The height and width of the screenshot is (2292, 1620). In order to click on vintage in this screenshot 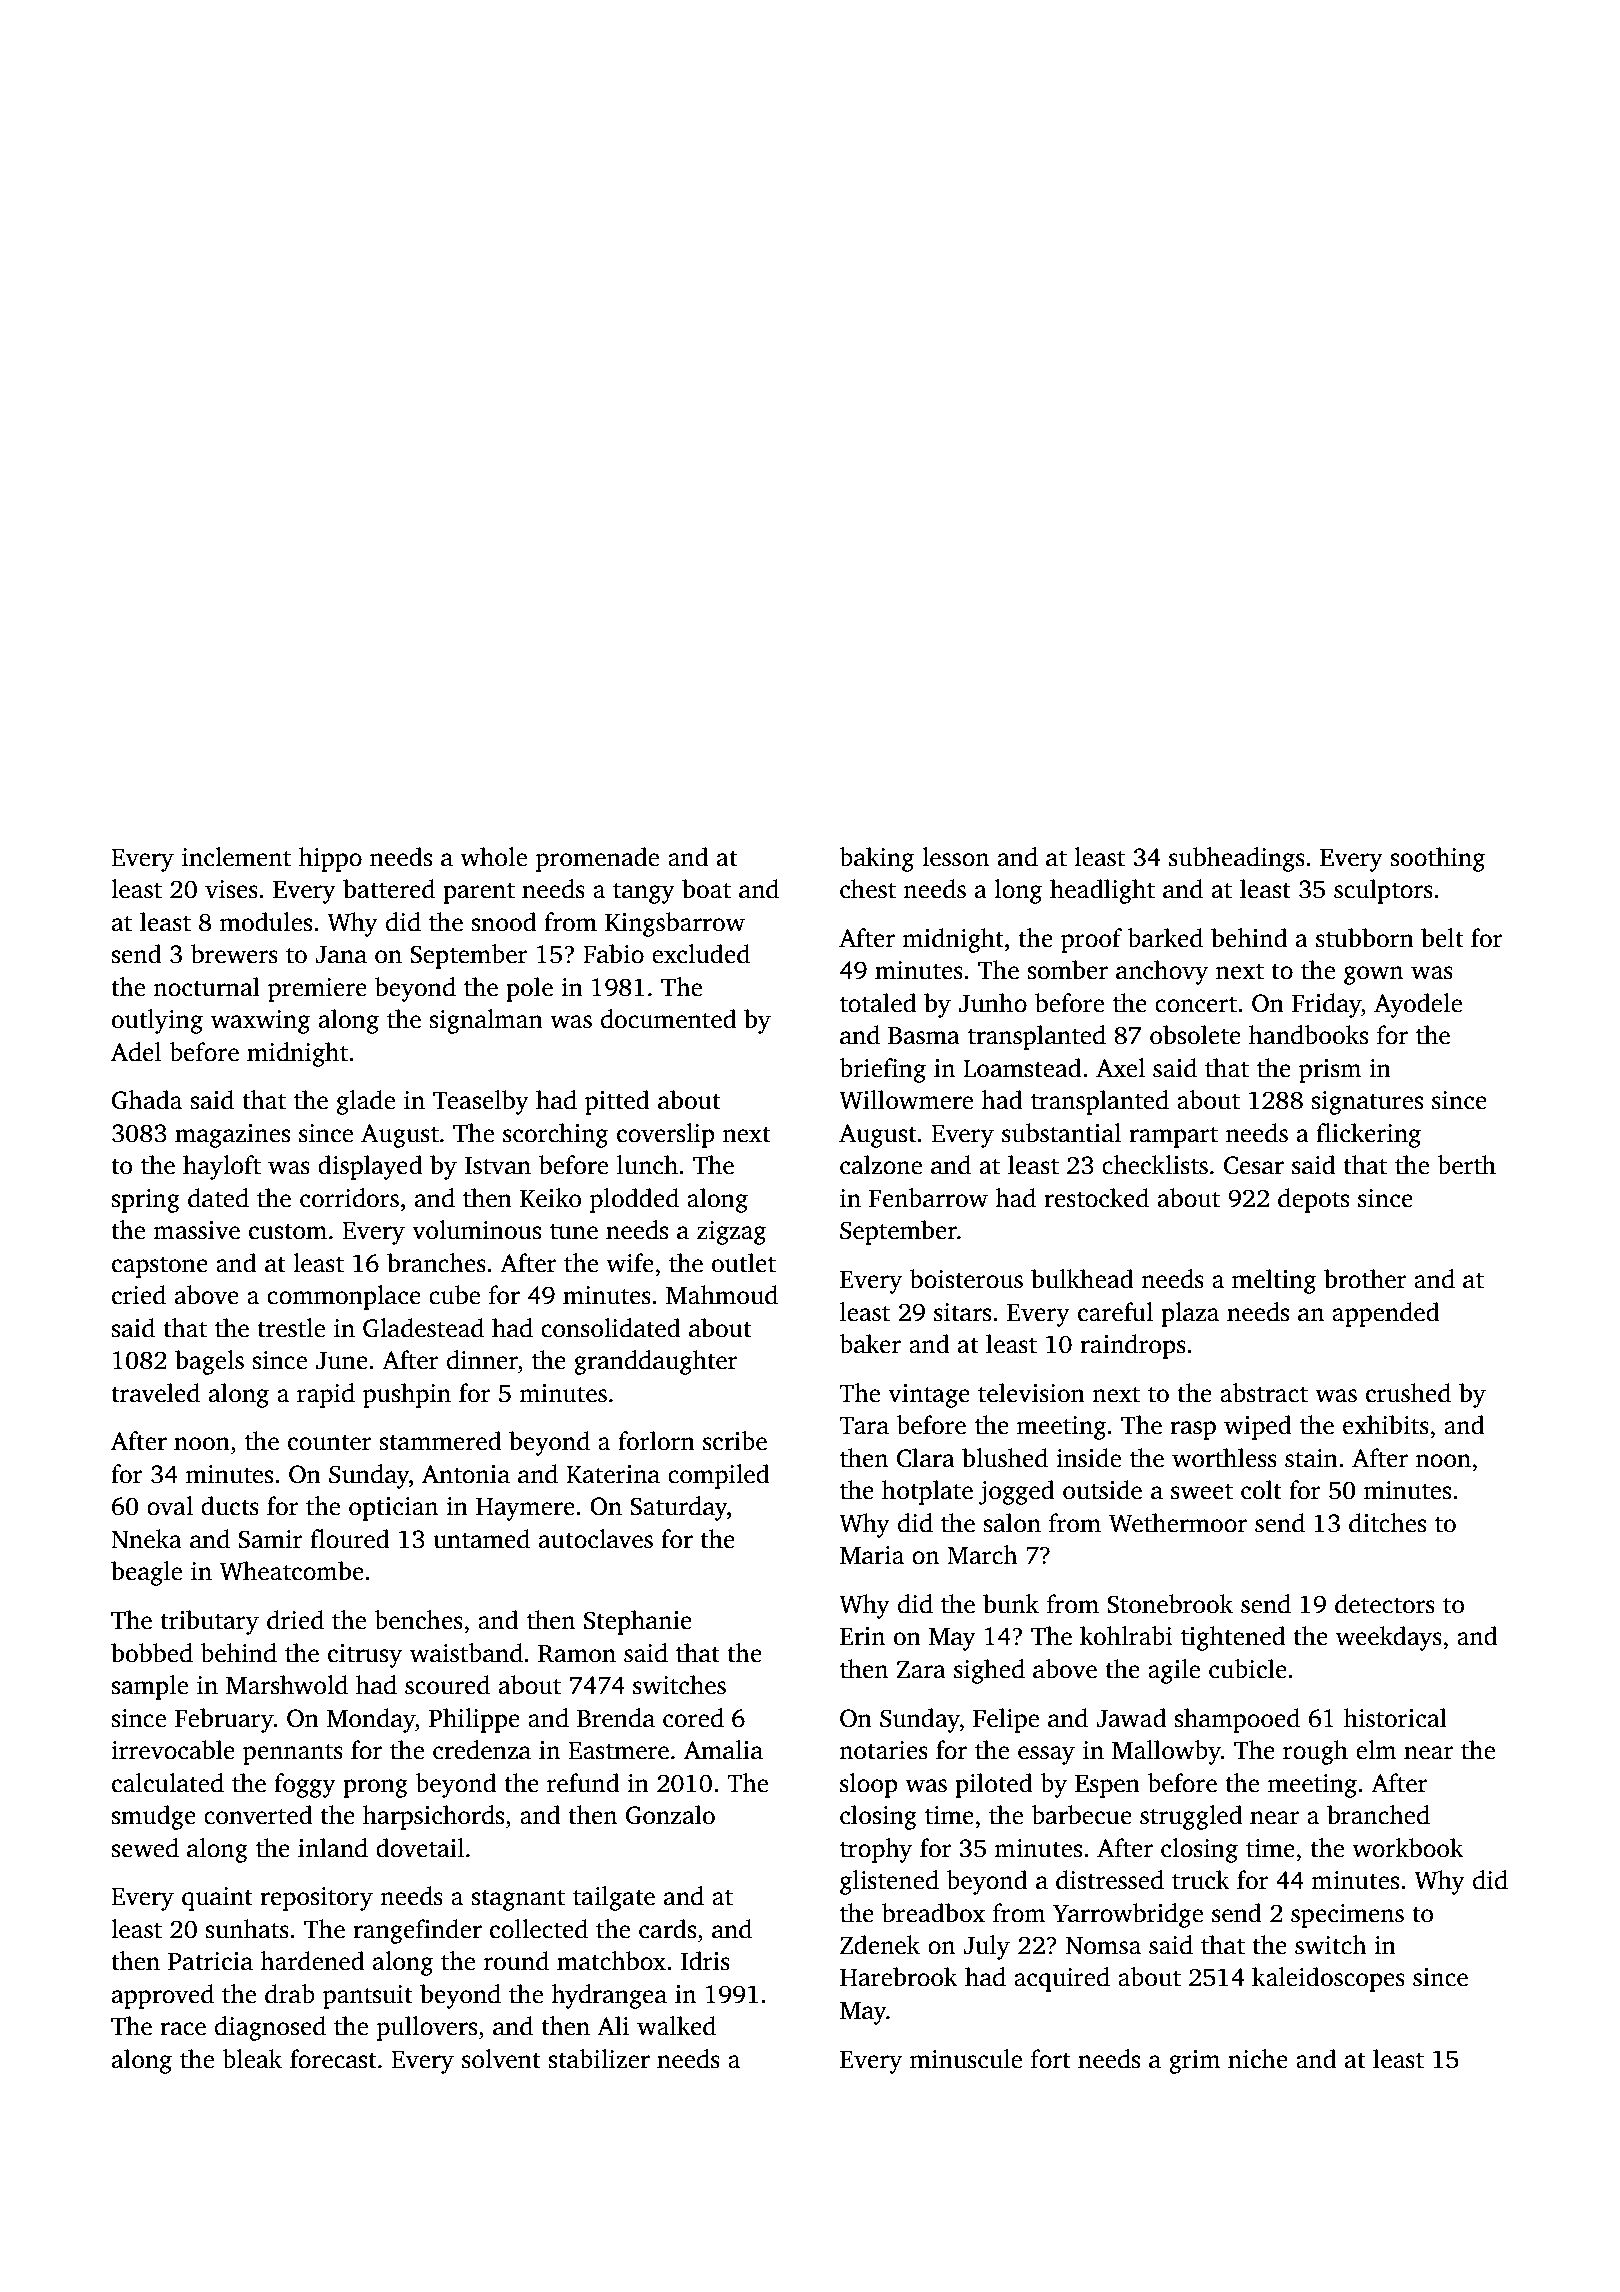, I will do `click(929, 1396)`.
